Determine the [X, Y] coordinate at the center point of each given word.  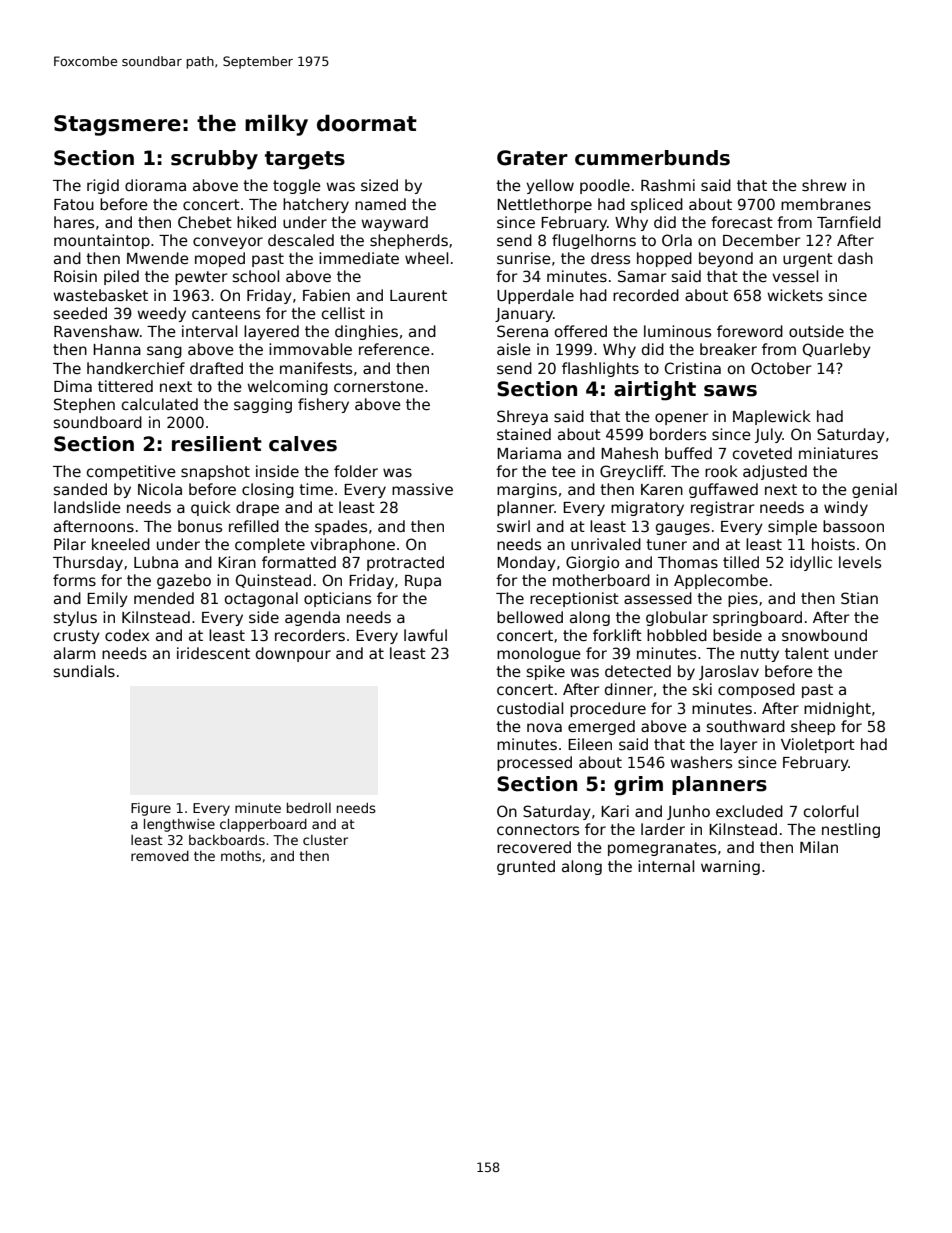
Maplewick [772, 417]
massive [422, 489]
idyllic [811, 563]
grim [638, 786]
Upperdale [535, 296]
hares [74, 222]
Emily [107, 599]
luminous [677, 331]
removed [160, 856]
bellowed [530, 617]
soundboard [98, 422]
